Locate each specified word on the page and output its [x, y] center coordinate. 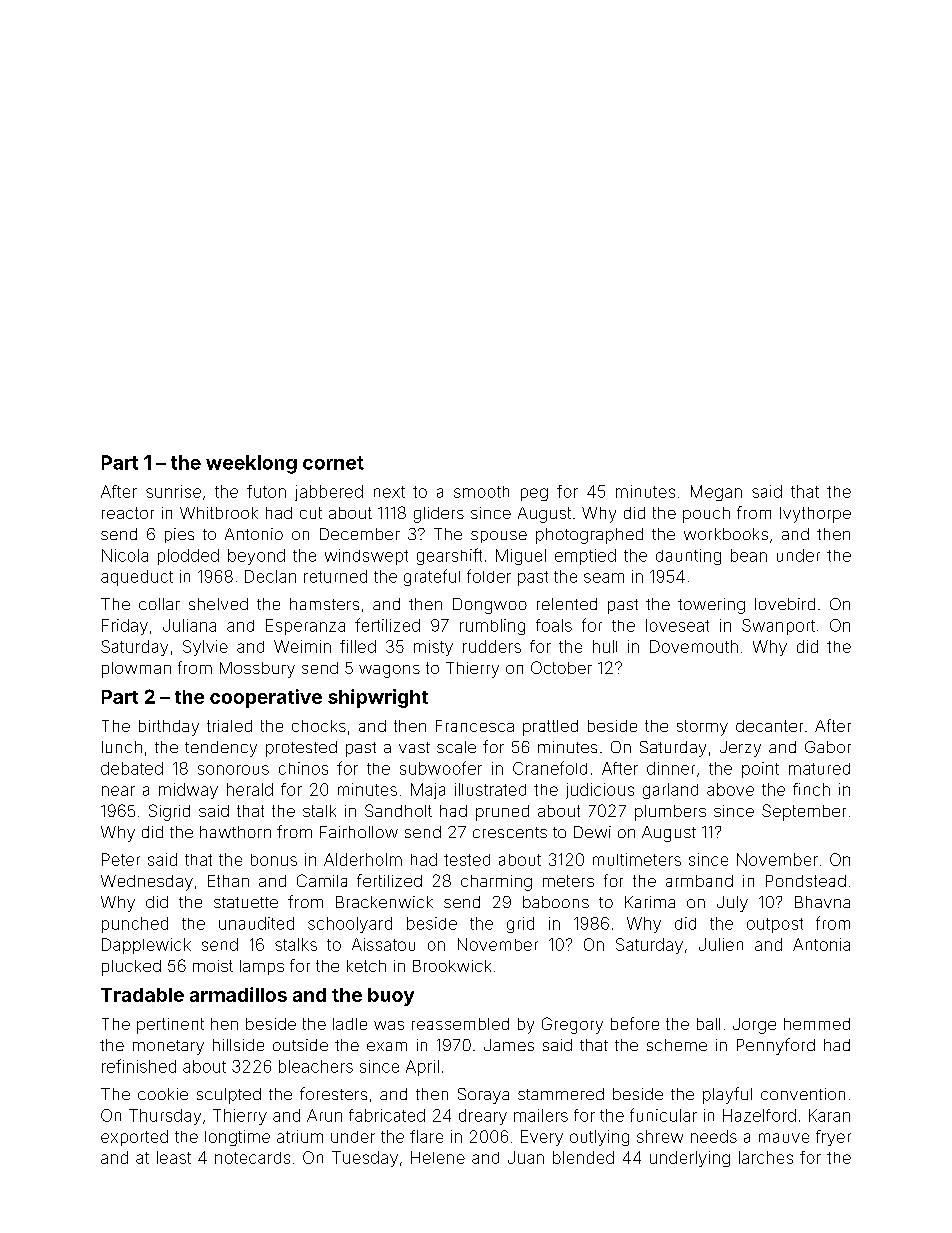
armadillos [238, 994]
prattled [550, 728]
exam [387, 1046]
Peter [121, 859]
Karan [829, 1115]
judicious [600, 791]
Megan [716, 493]
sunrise [173, 491]
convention [803, 1094]
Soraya [483, 1096]
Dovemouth [694, 646]
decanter [769, 726]
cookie [163, 1094]
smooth [481, 492]
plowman [136, 670]
